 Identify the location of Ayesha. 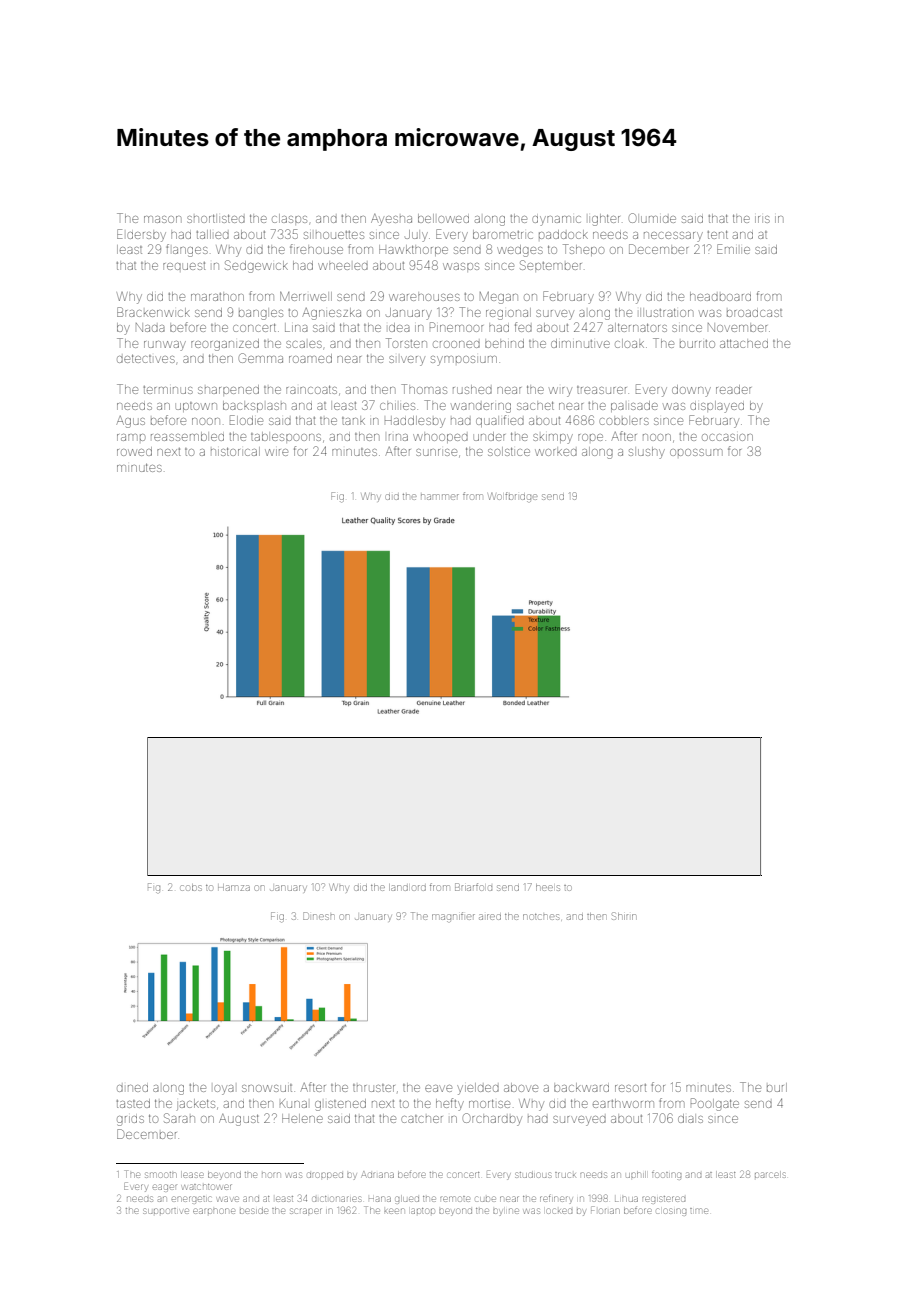
(391, 220).
